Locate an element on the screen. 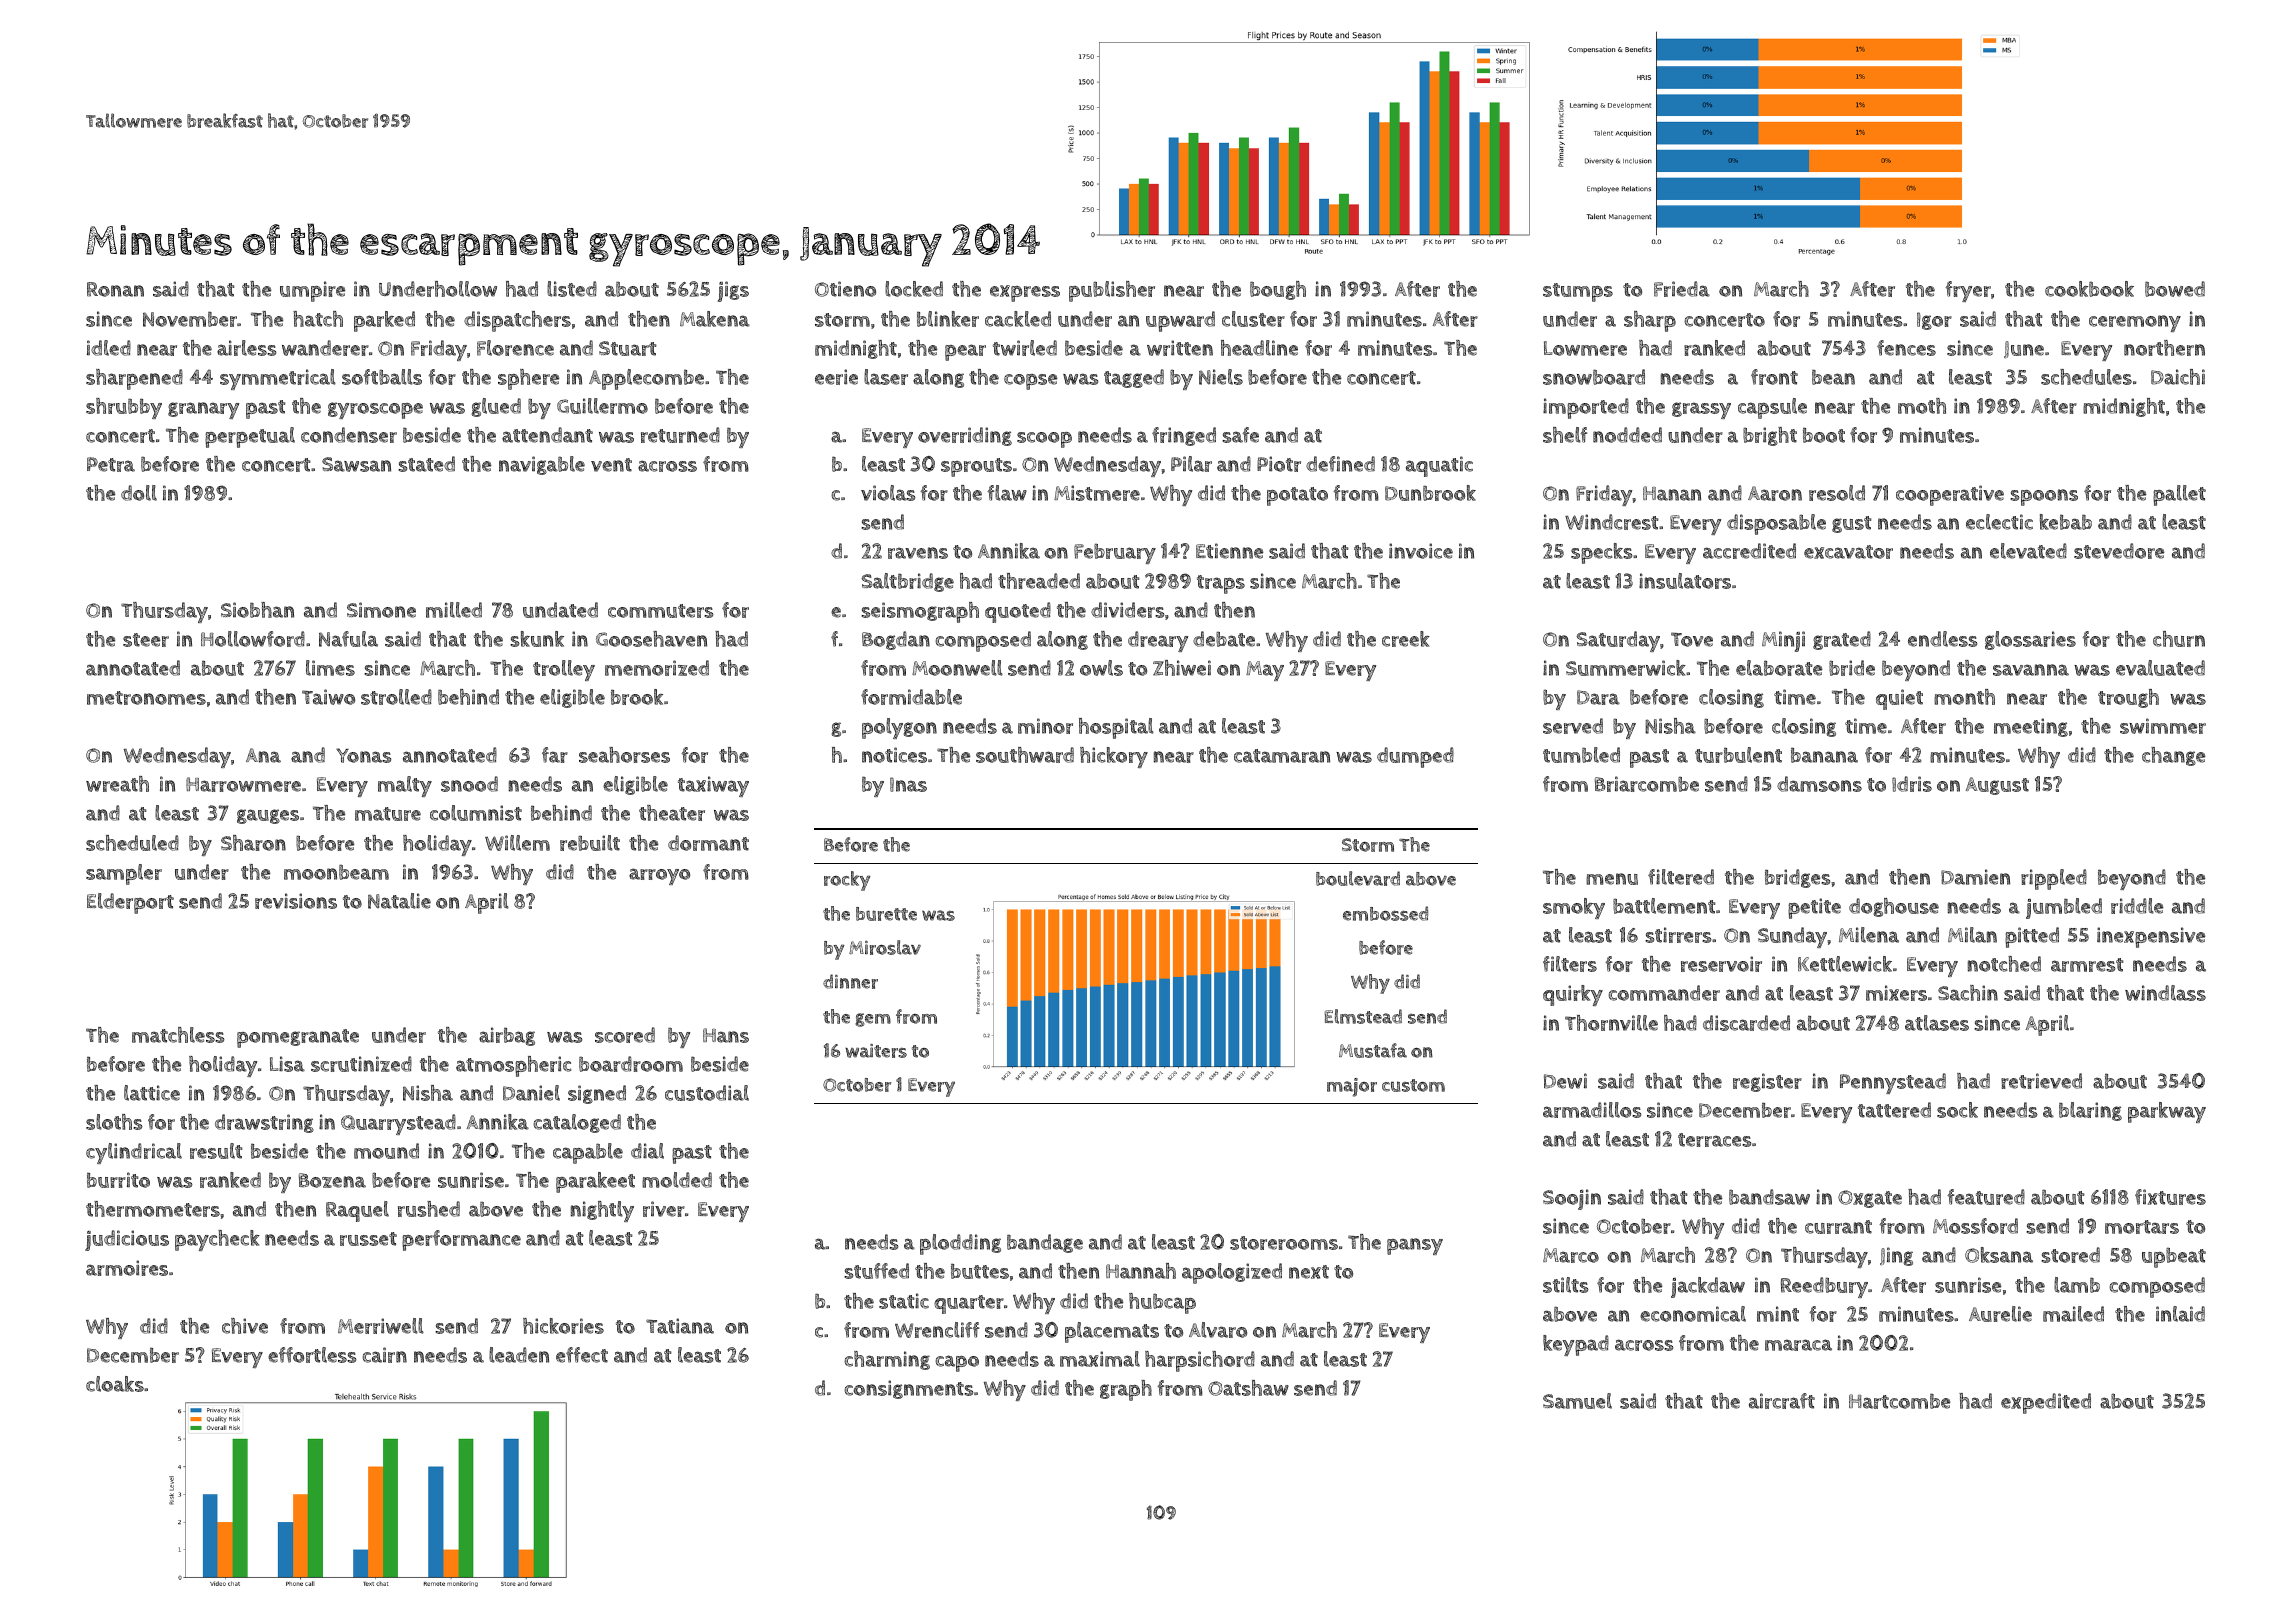 The image size is (2292, 1620). buttes is located at coordinates (980, 1271).
